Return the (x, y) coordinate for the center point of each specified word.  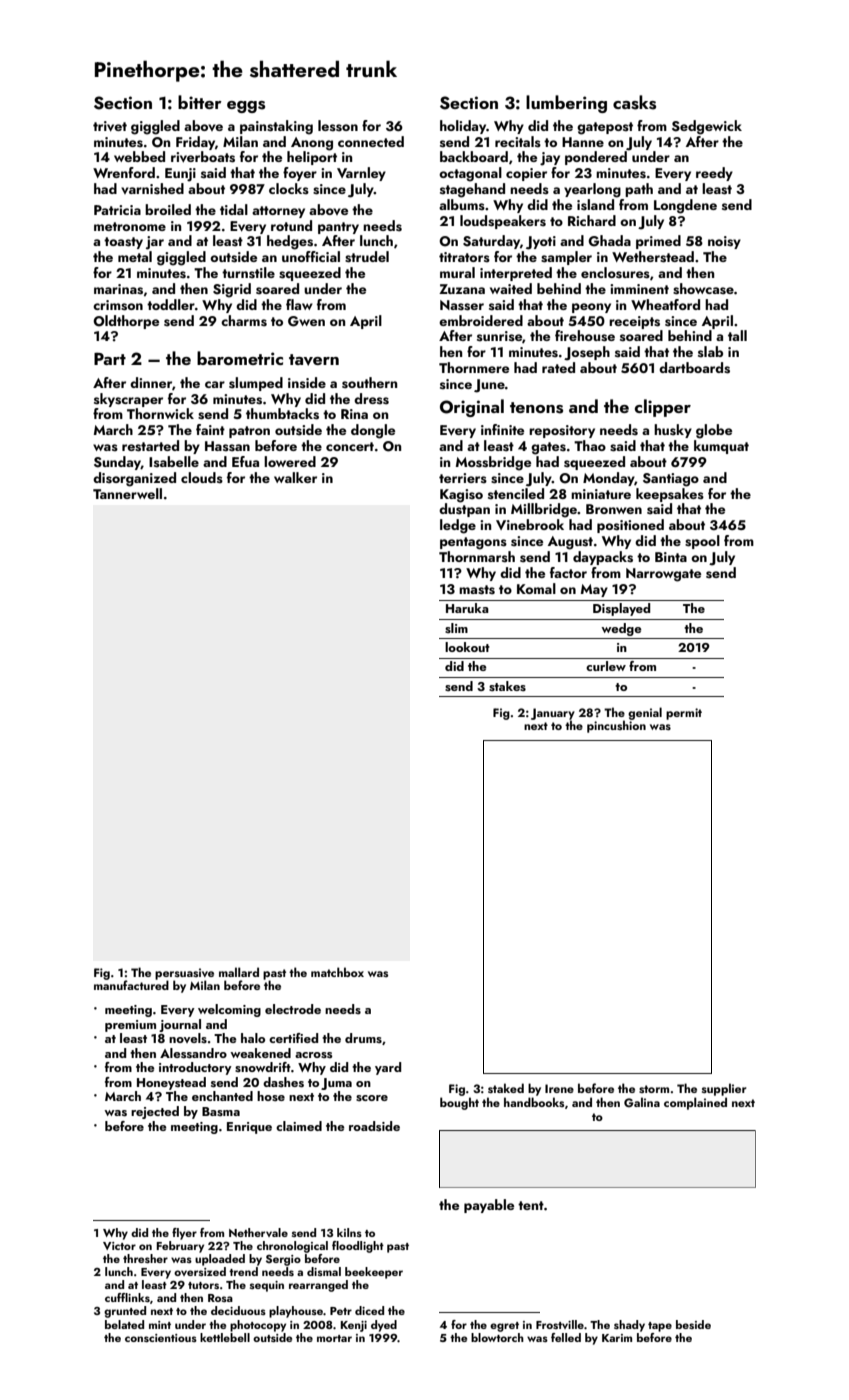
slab (710, 351)
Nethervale (258, 1232)
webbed (139, 156)
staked (506, 1088)
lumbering (566, 104)
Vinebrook (530, 524)
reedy (714, 174)
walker (295, 477)
